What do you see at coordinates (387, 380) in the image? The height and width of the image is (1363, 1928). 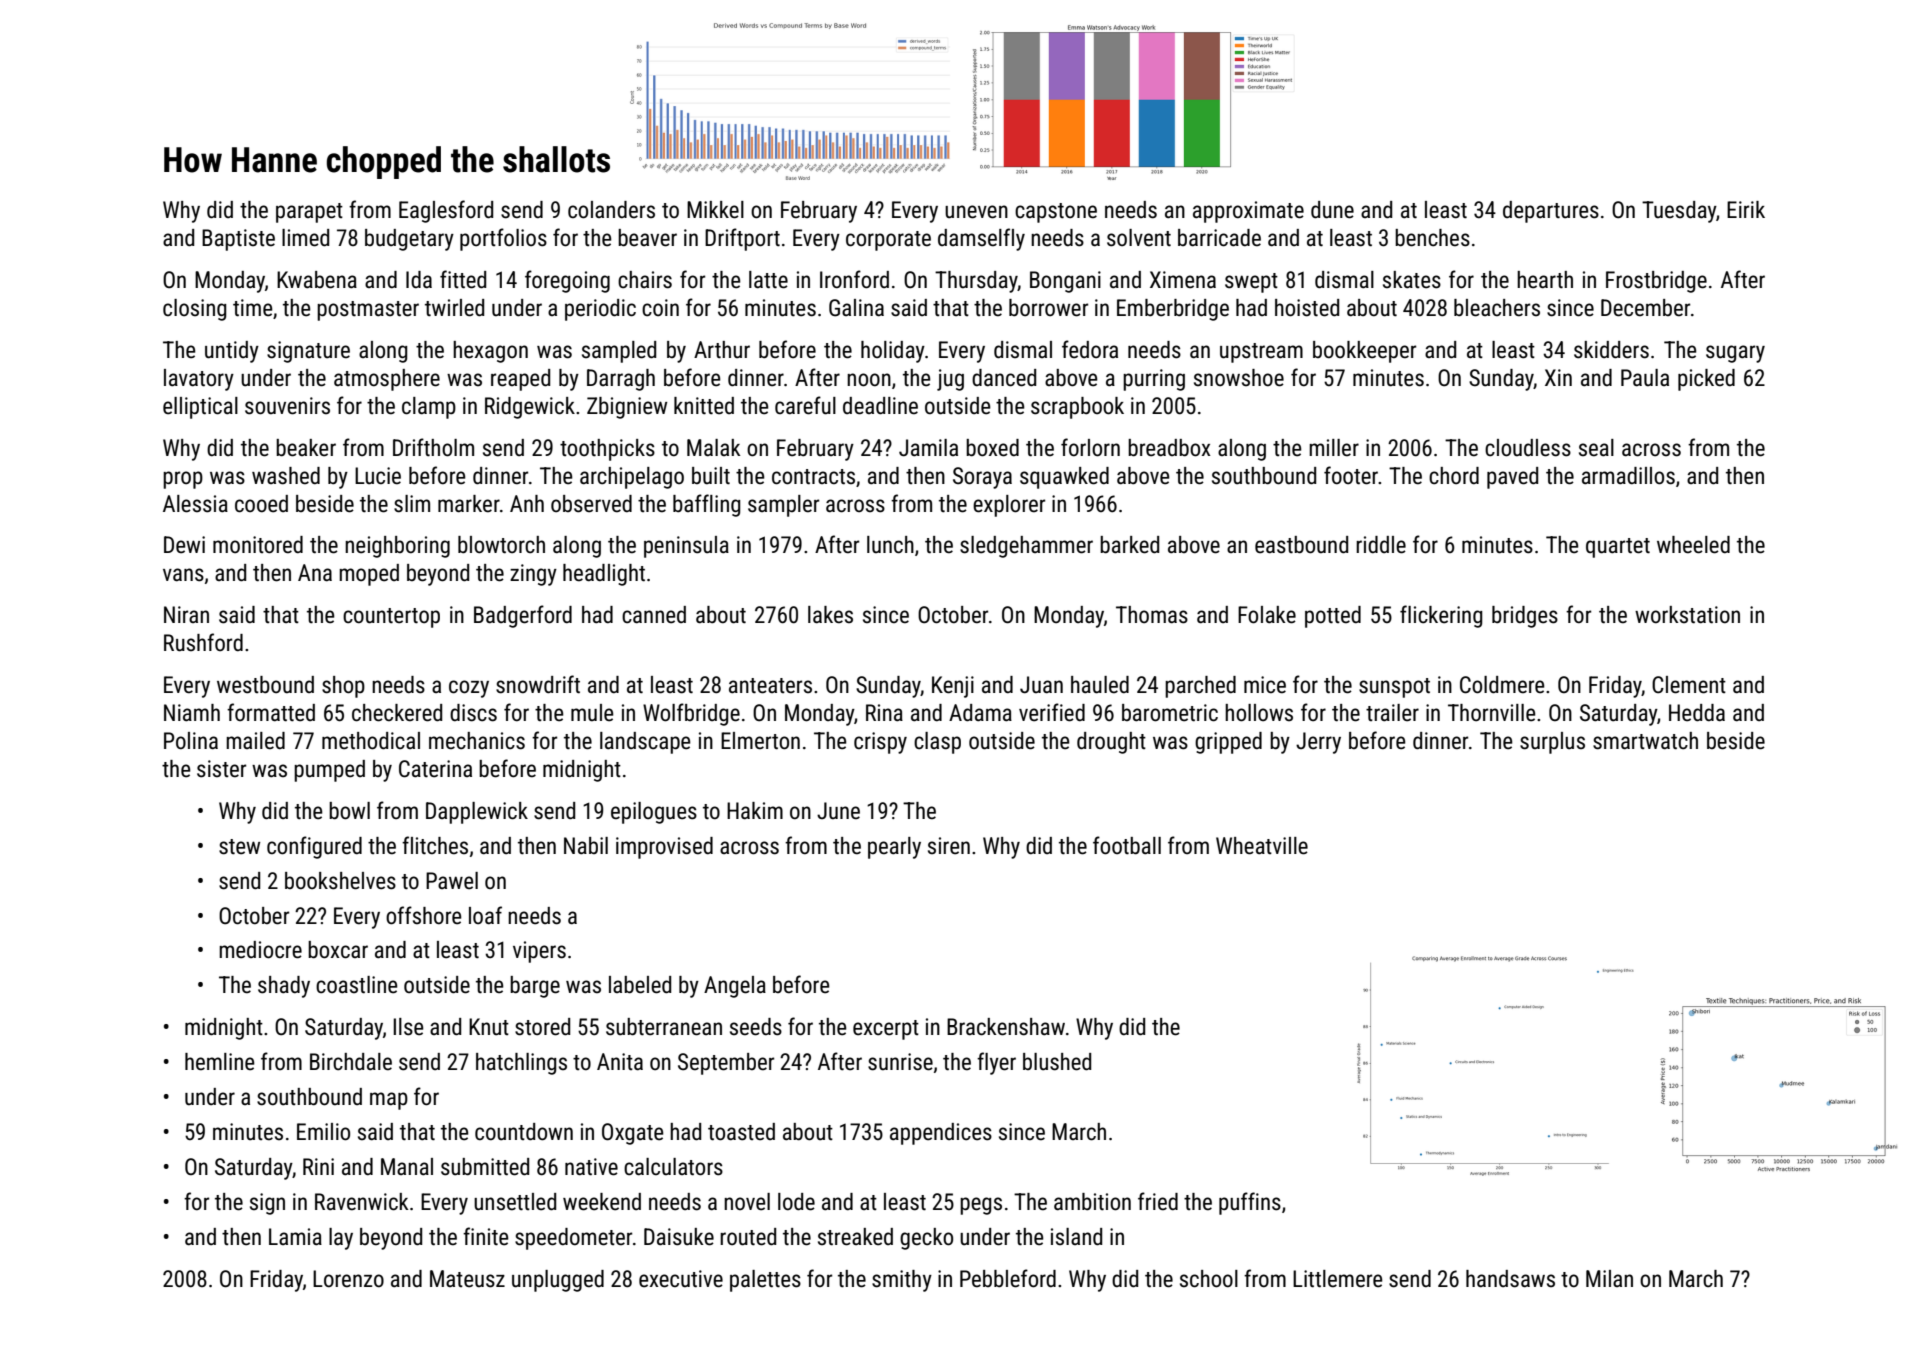 I see `atmosphere` at bounding box center [387, 380].
